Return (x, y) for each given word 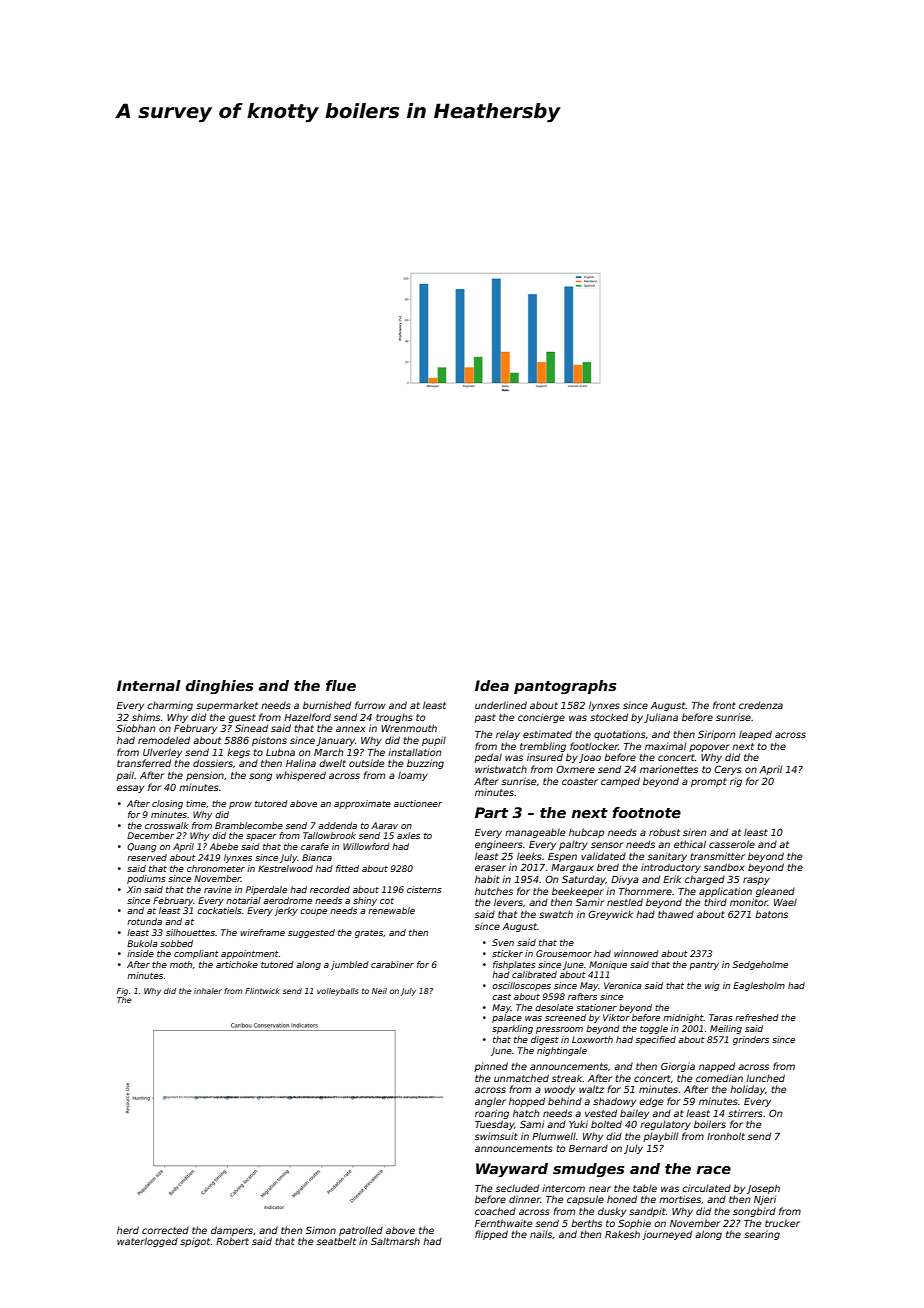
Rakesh (622, 1234)
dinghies (220, 687)
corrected (165, 1230)
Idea (492, 685)
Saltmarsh (395, 1241)
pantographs (565, 687)
